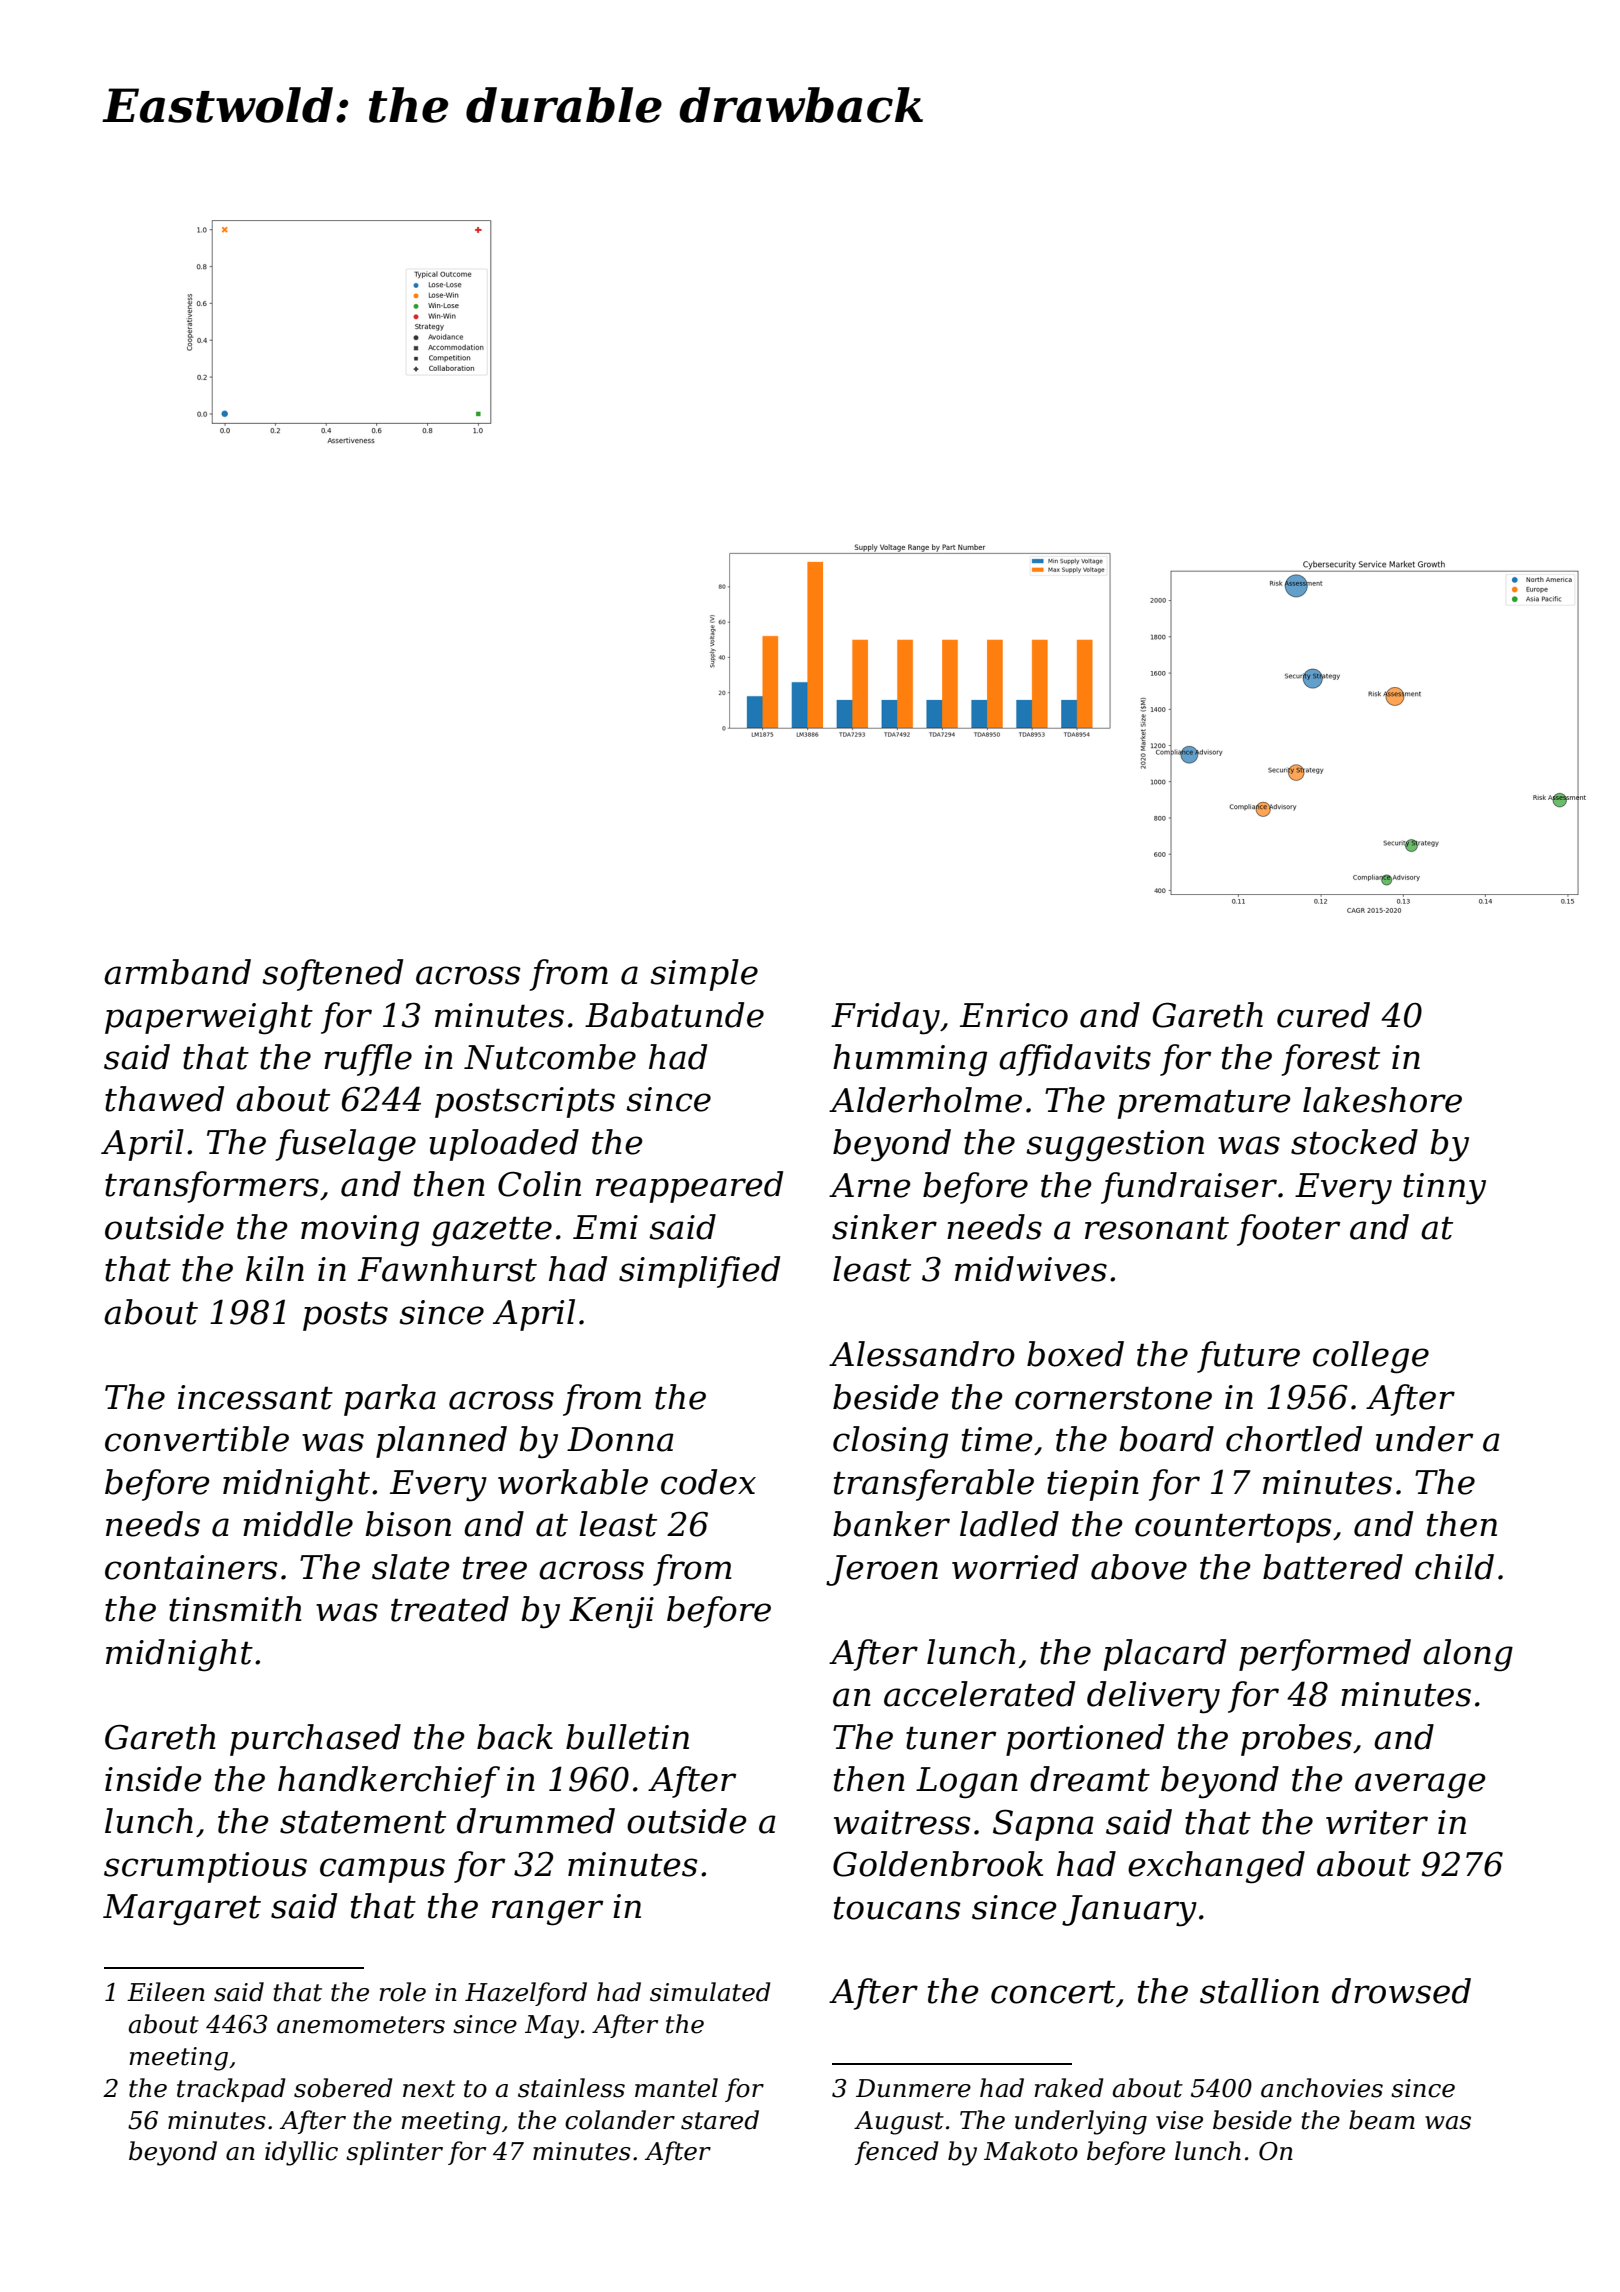 The height and width of the image is (2292, 1620). I want to click on Nutcombe, so click(550, 1057).
